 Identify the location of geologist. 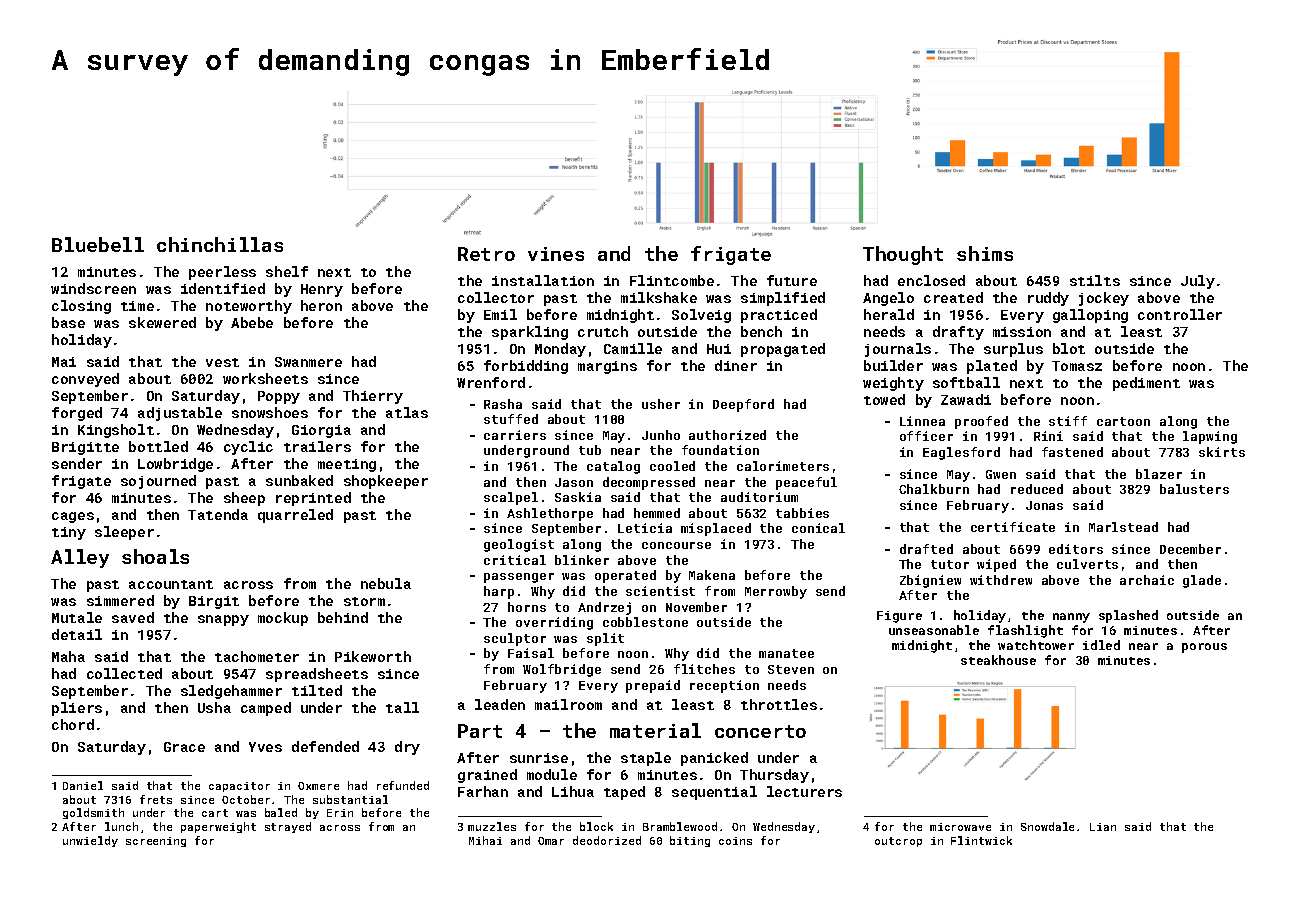
(519, 545).
